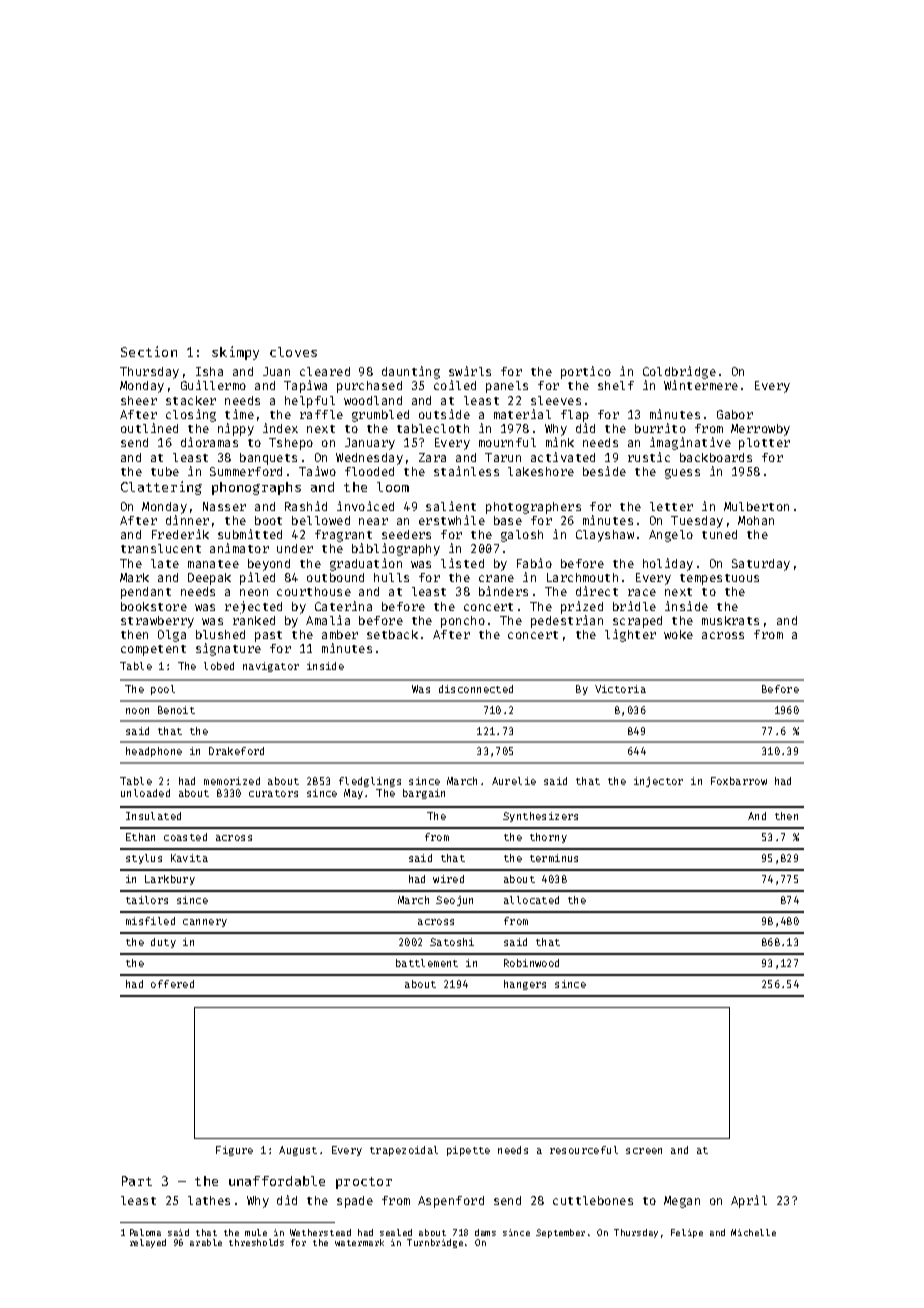  I want to click on tempestuous, so click(719, 579).
